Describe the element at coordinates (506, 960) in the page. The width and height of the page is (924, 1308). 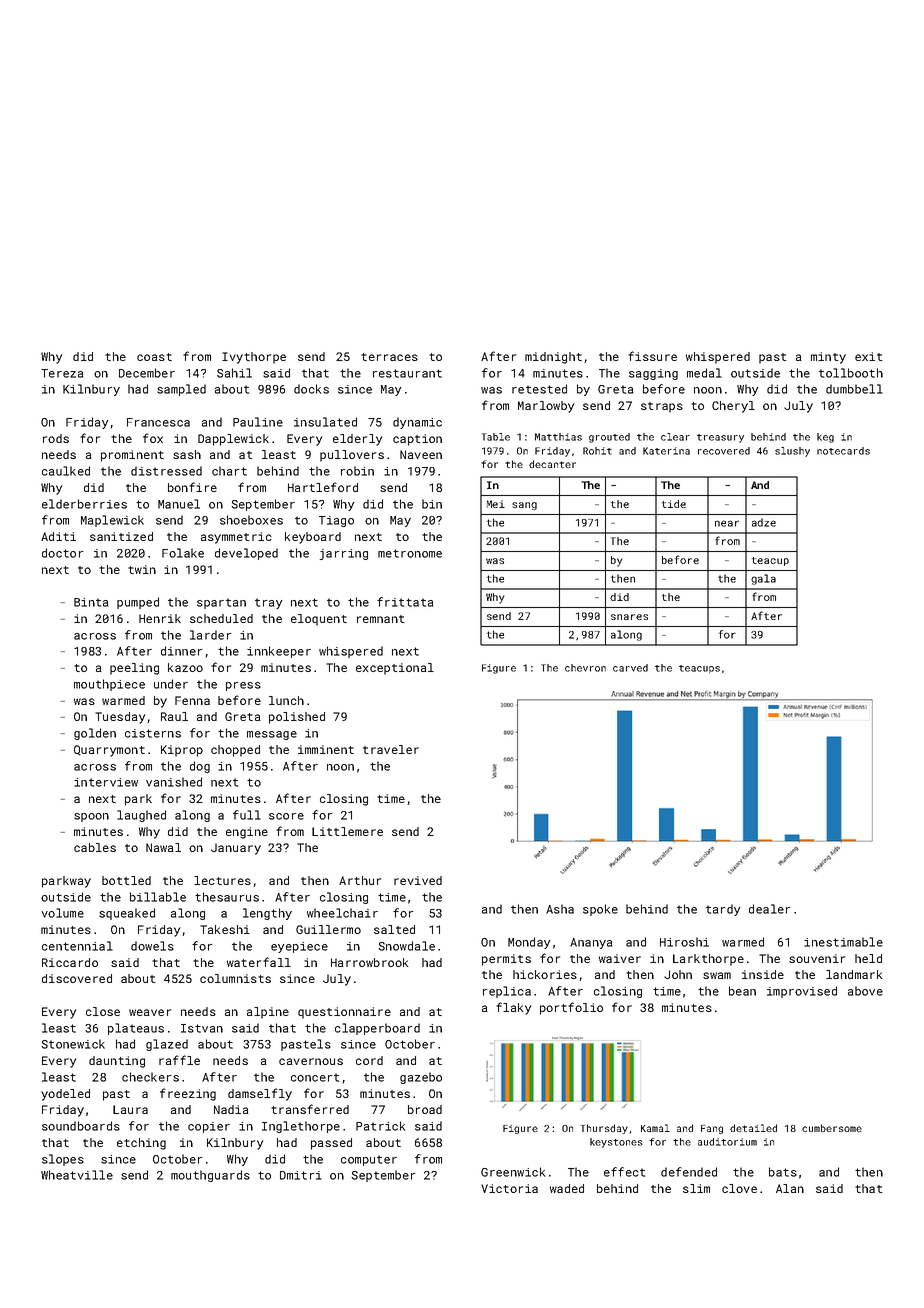
I see `permits` at that location.
